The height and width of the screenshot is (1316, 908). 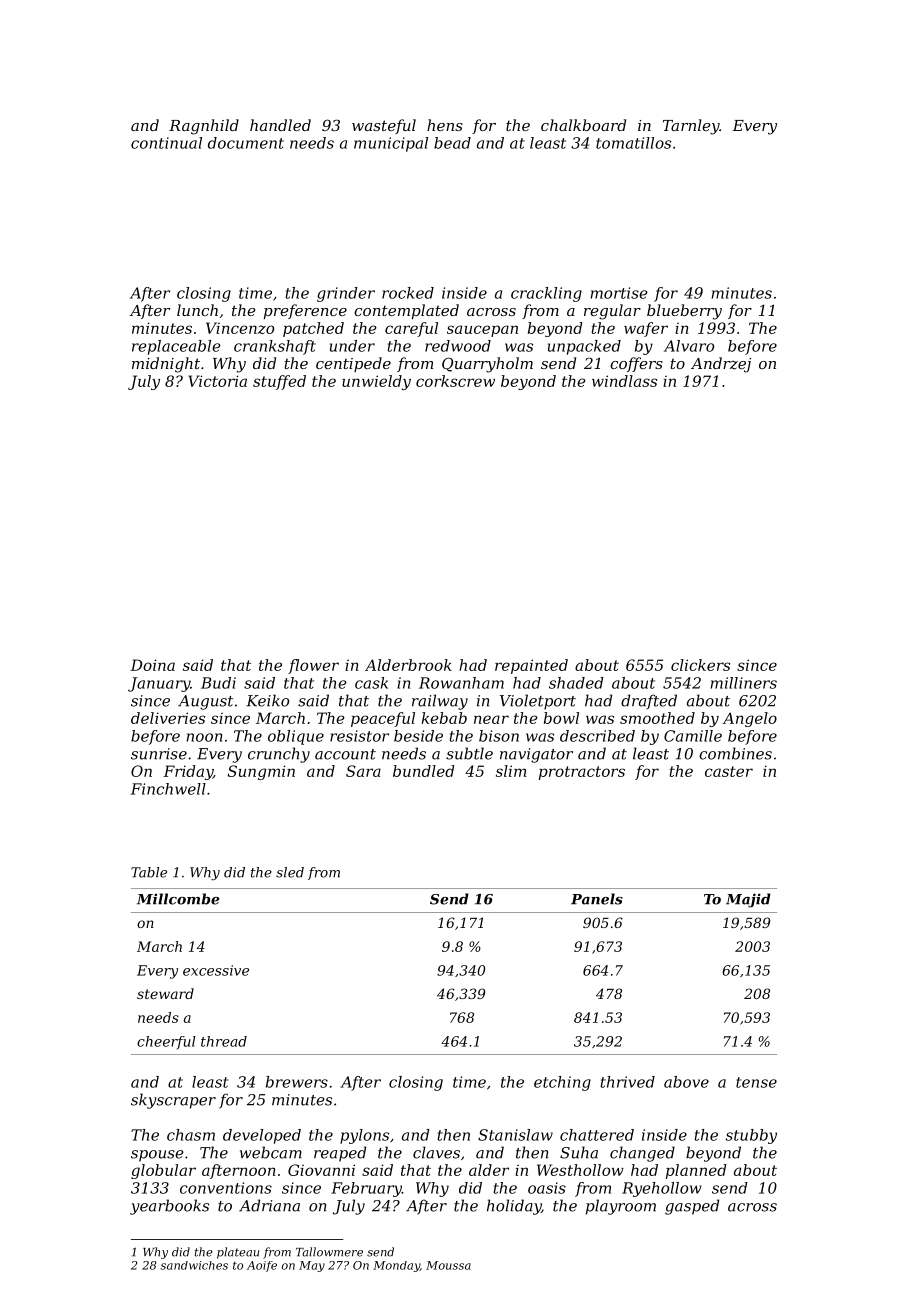 What do you see at coordinates (536, 755) in the screenshot?
I see `navigator` at bounding box center [536, 755].
